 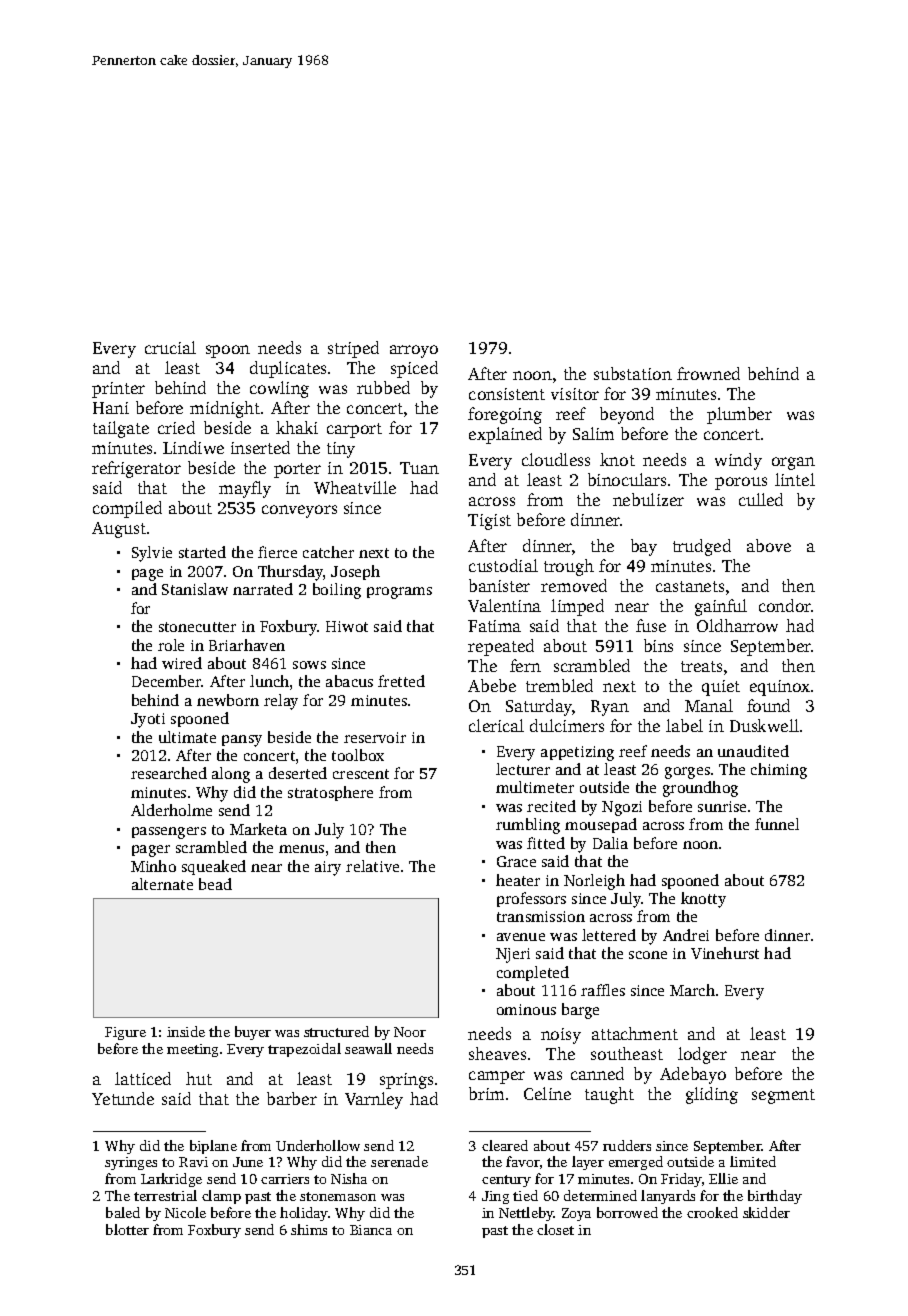 What do you see at coordinates (371, 1230) in the image?
I see `Bianca` at bounding box center [371, 1230].
